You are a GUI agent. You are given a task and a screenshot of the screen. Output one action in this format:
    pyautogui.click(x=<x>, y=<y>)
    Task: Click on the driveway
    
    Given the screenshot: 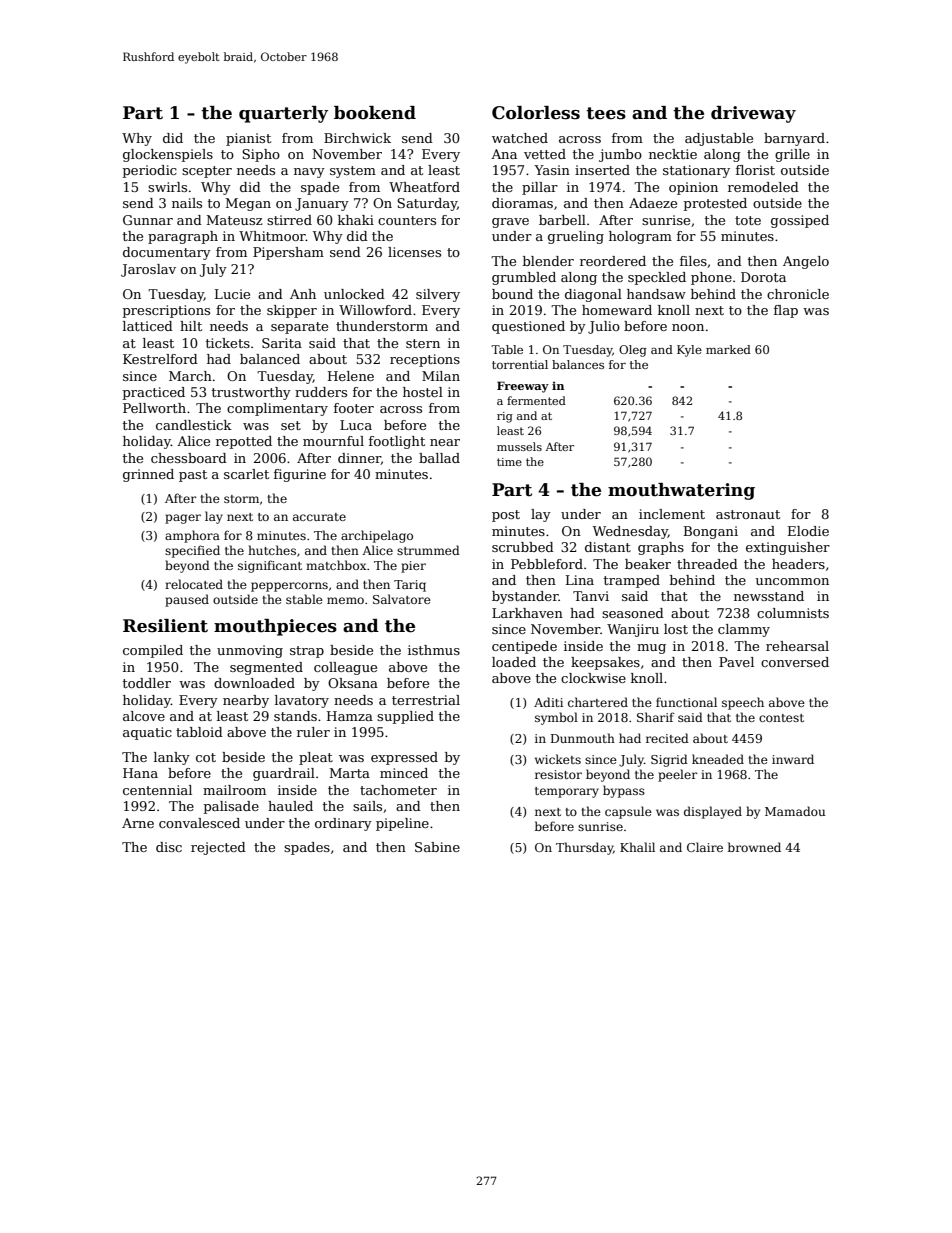 What is the action you would take?
    pyautogui.click(x=753, y=114)
